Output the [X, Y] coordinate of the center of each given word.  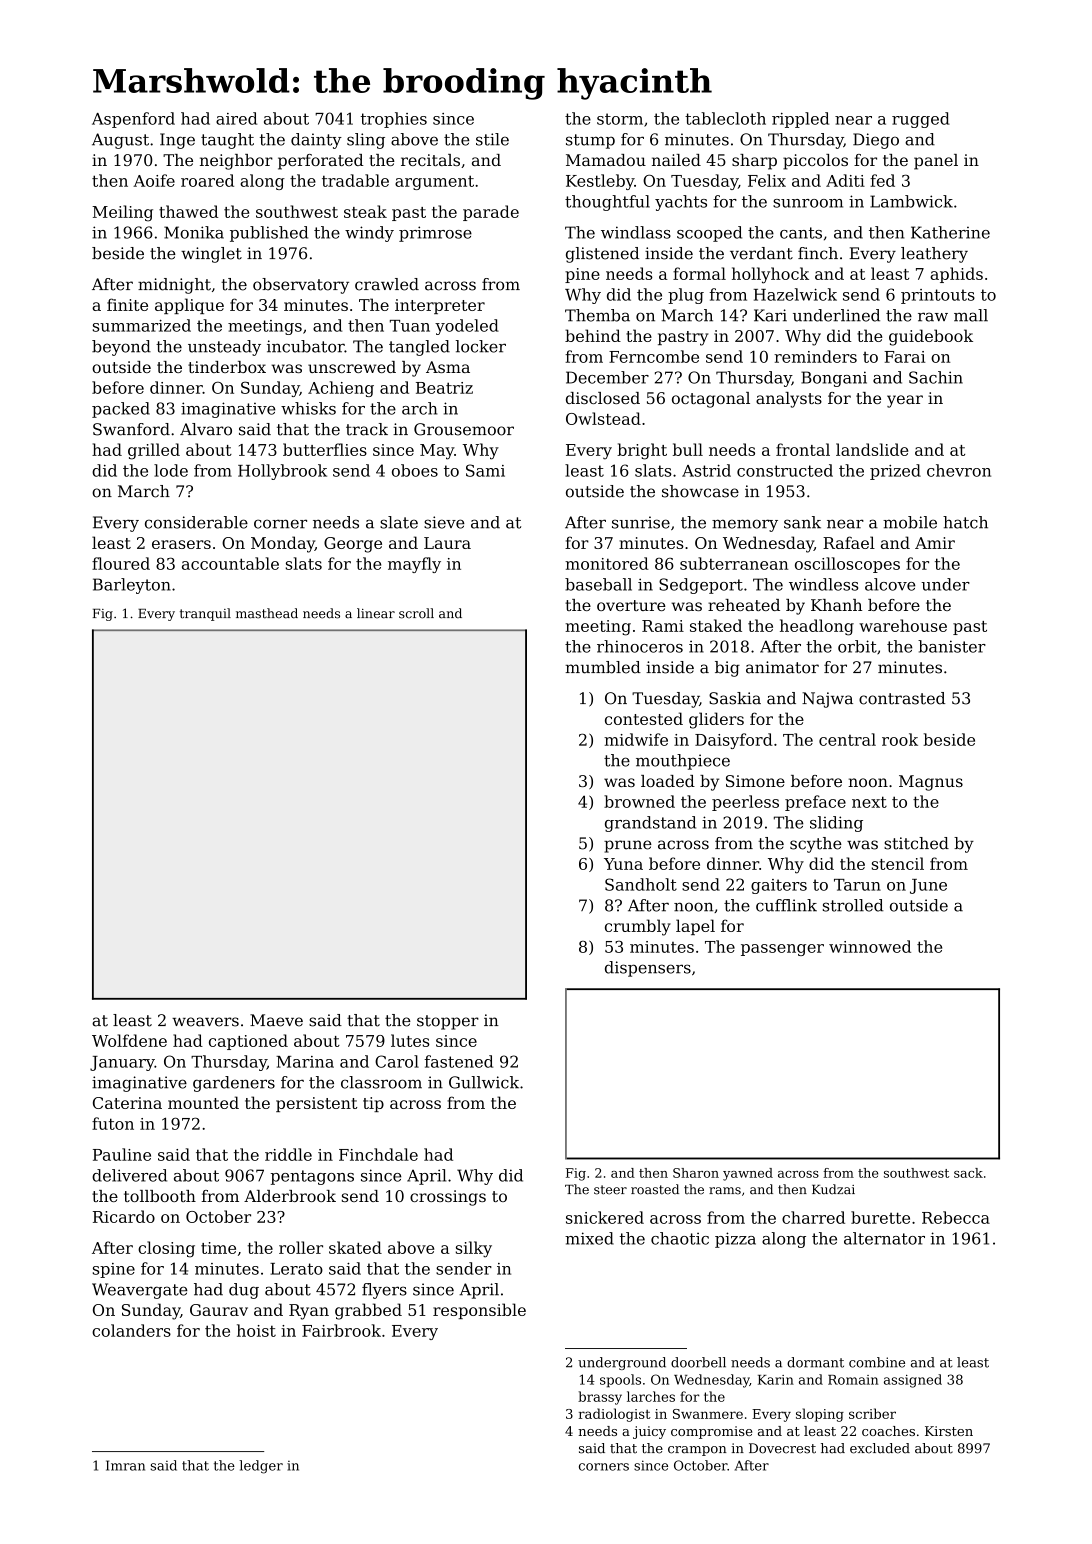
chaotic [680, 1238]
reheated [744, 605]
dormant [815, 1362]
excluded [880, 1448]
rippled [800, 120]
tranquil [205, 614]
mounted [203, 1102]
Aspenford [133, 120]
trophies [394, 120]
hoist [256, 1330]
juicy [649, 1432]
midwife [636, 739]
